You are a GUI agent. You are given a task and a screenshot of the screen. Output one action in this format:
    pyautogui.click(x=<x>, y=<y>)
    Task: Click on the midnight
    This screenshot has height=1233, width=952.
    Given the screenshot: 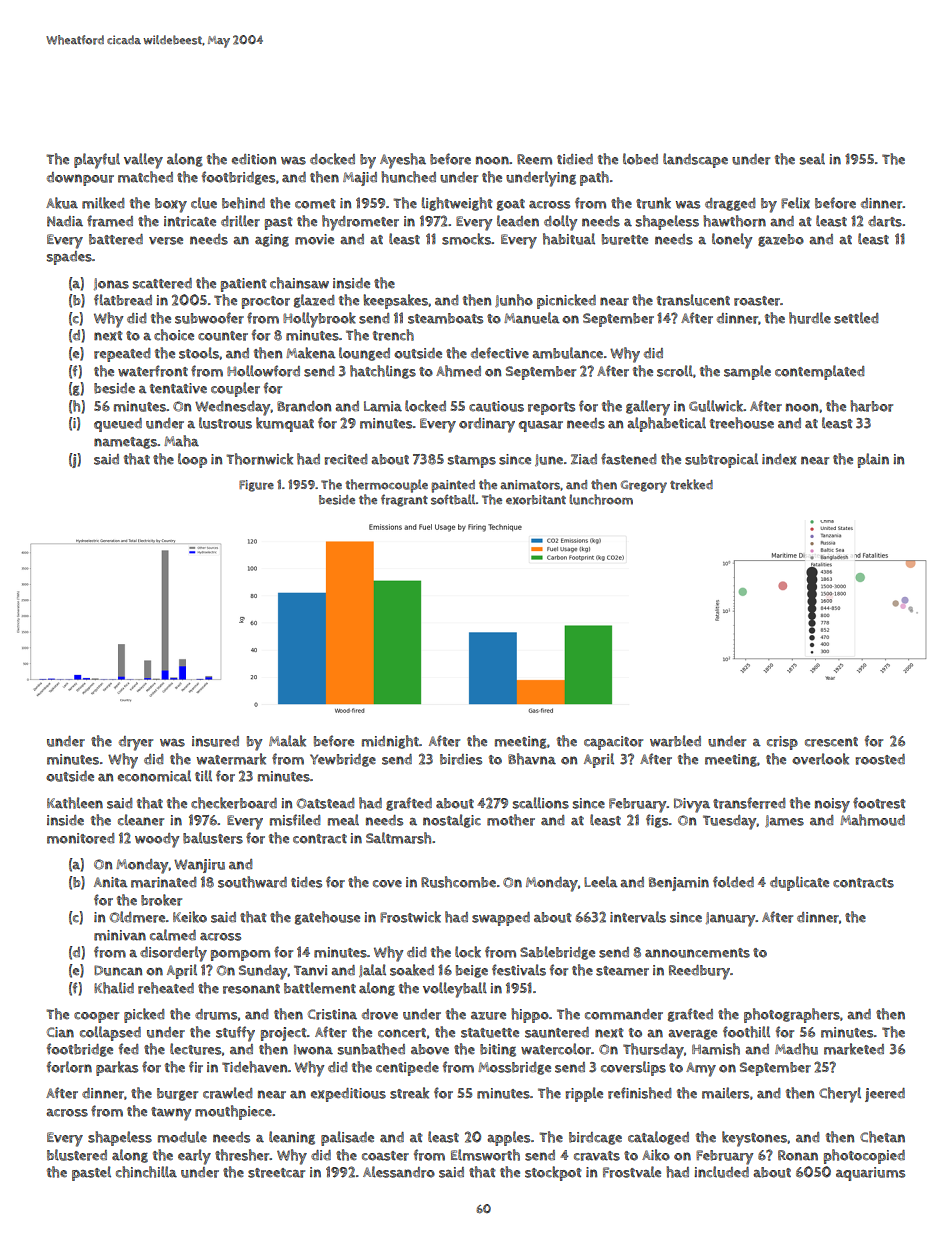 What is the action you would take?
    pyautogui.click(x=390, y=742)
